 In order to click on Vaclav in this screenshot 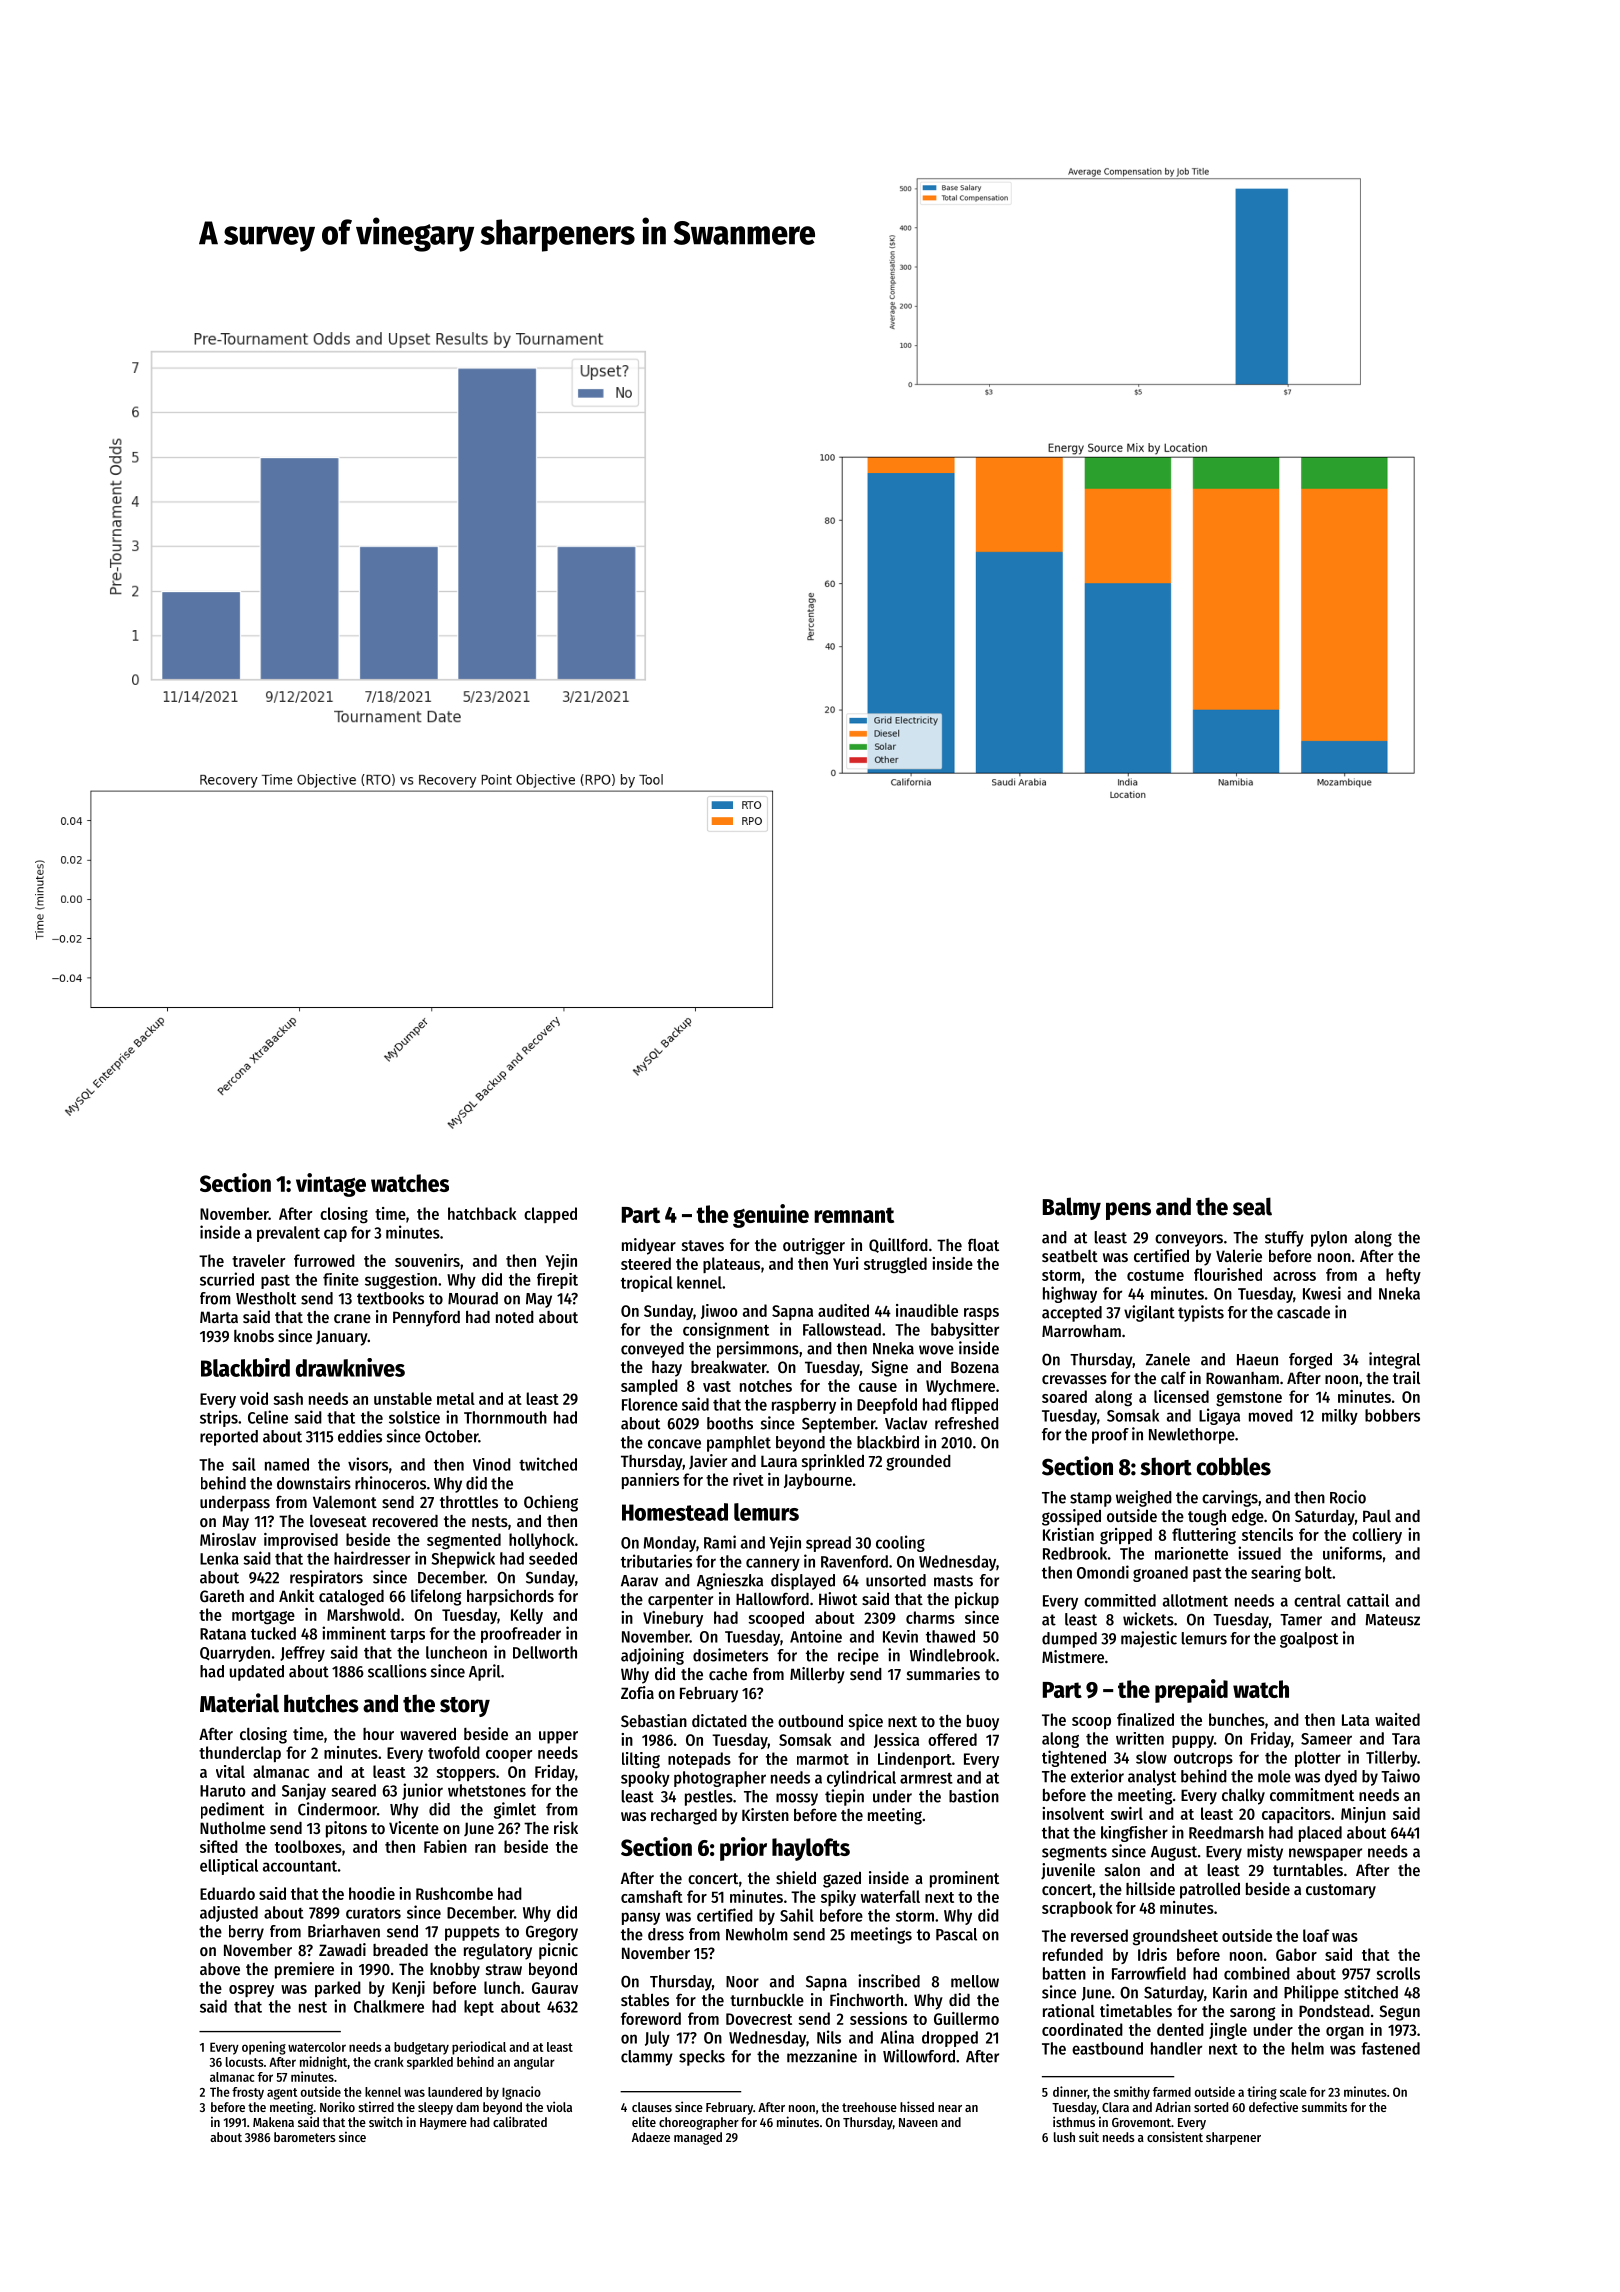, I will do `click(906, 1423)`.
